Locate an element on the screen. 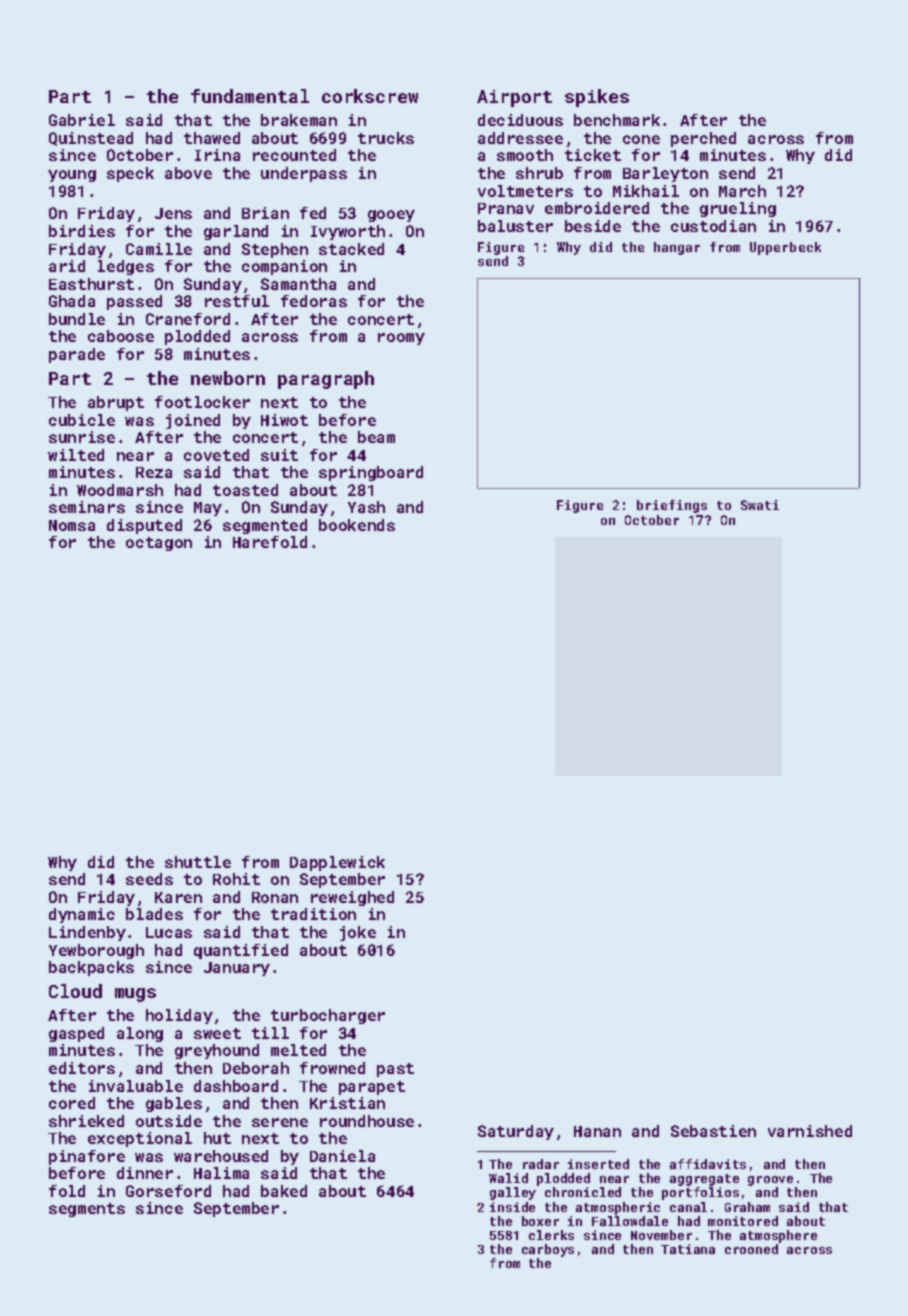  turbocharger is located at coordinates (328, 1016).
